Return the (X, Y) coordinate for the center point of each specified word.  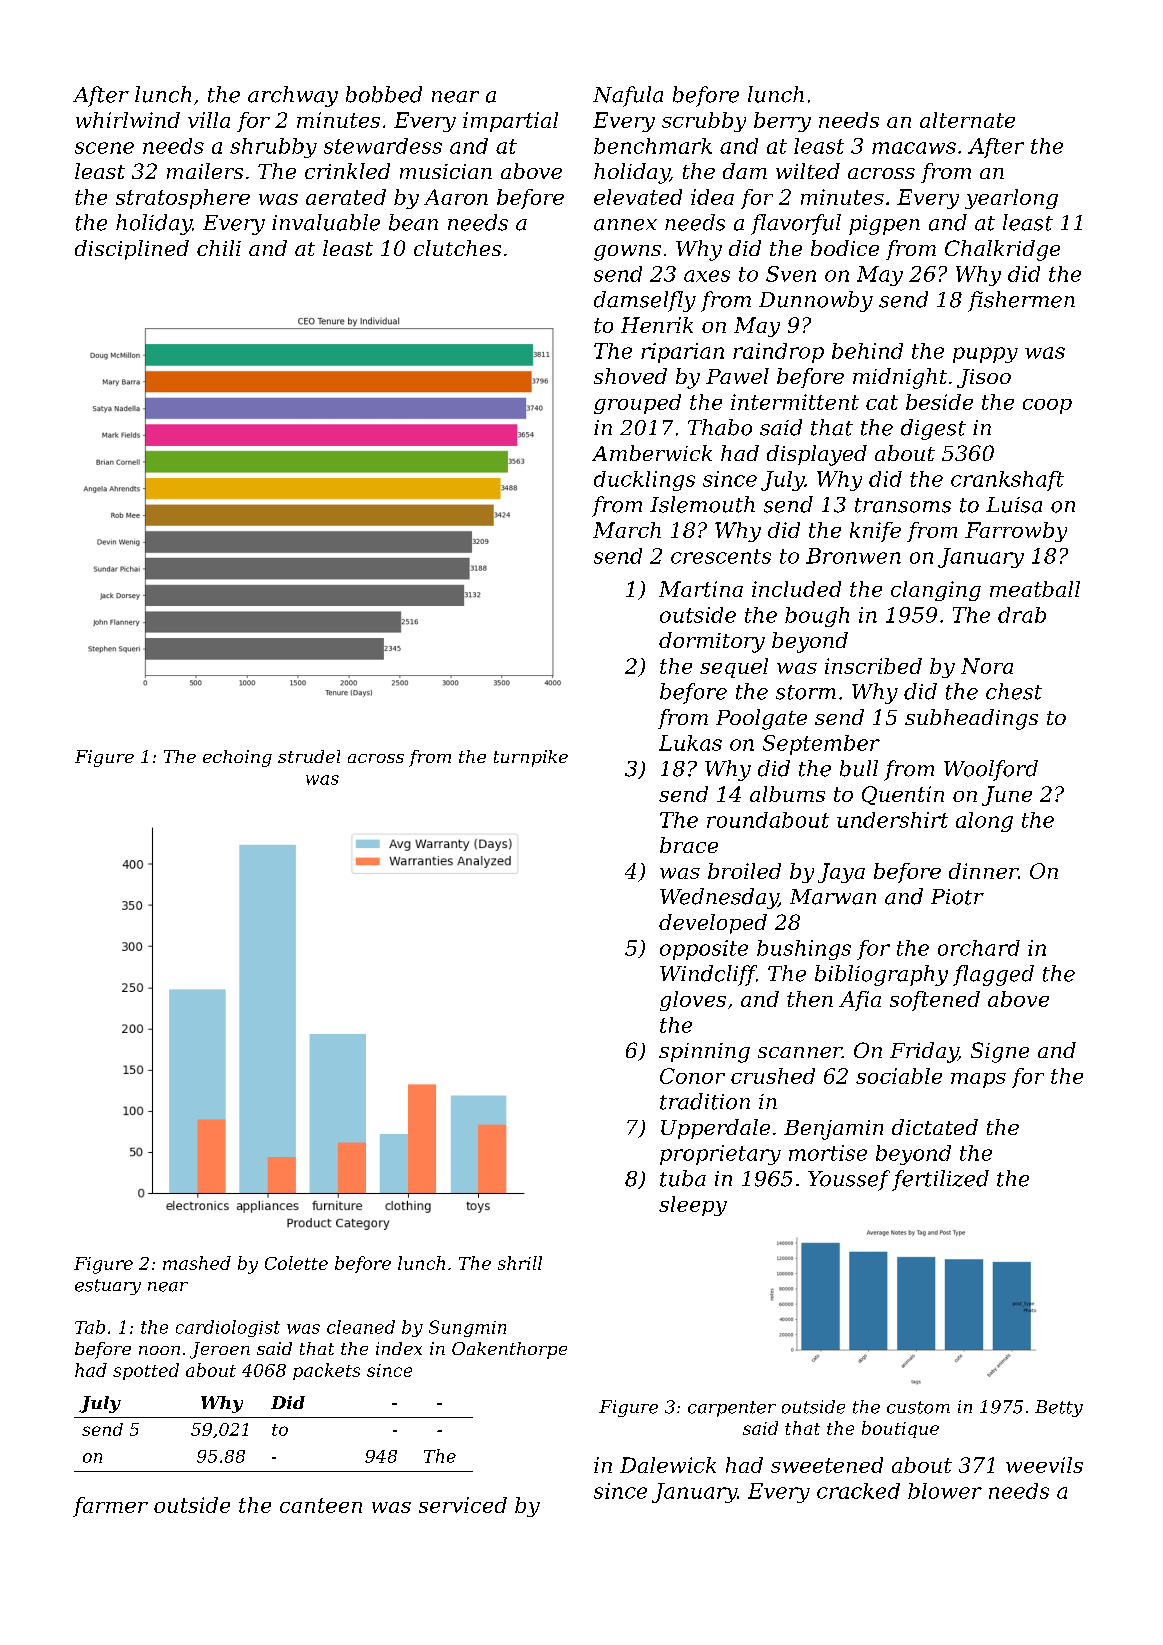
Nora (987, 666)
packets (326, 1371)
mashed (197, 1263)
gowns (627, 253)
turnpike (531, 758)
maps (978, 1080)
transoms (903, 505)
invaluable (326, 222)
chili (219, 248)
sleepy (693, 1206)
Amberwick (652, 453)
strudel (309, 756)
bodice (845, 248)
